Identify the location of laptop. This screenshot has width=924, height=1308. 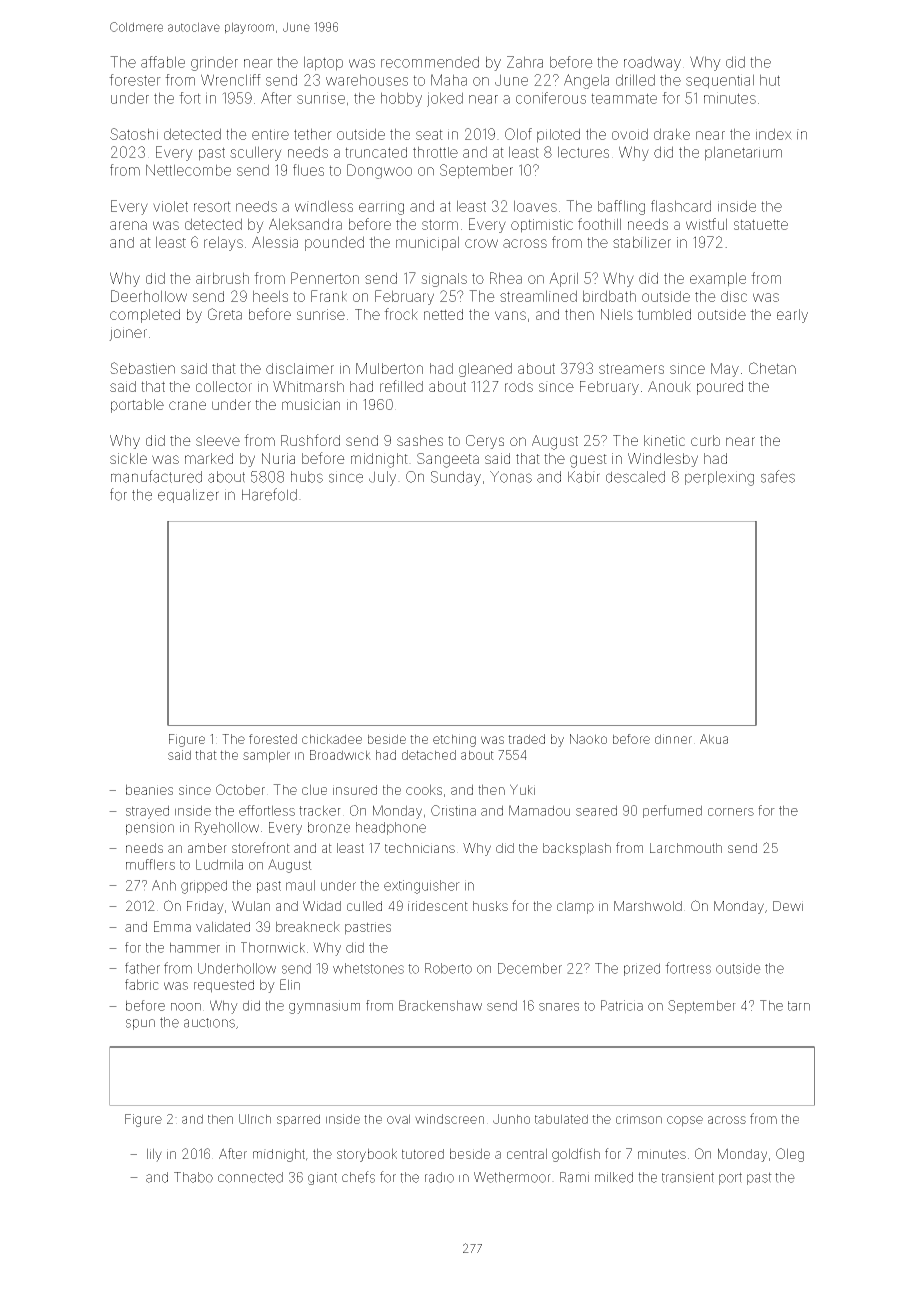
(323, 63).
